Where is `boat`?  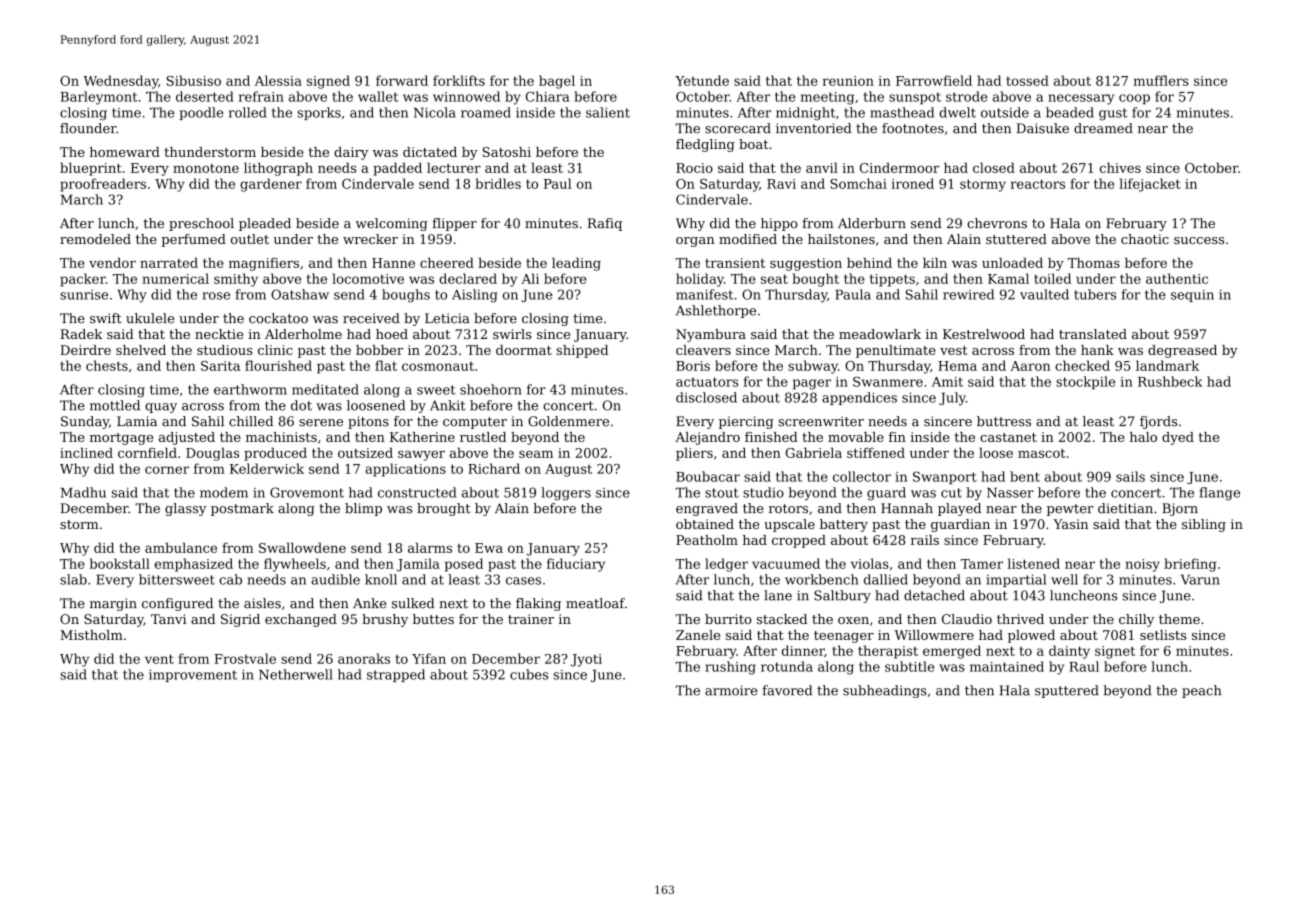 boat is located at coordinates (753, 144).
